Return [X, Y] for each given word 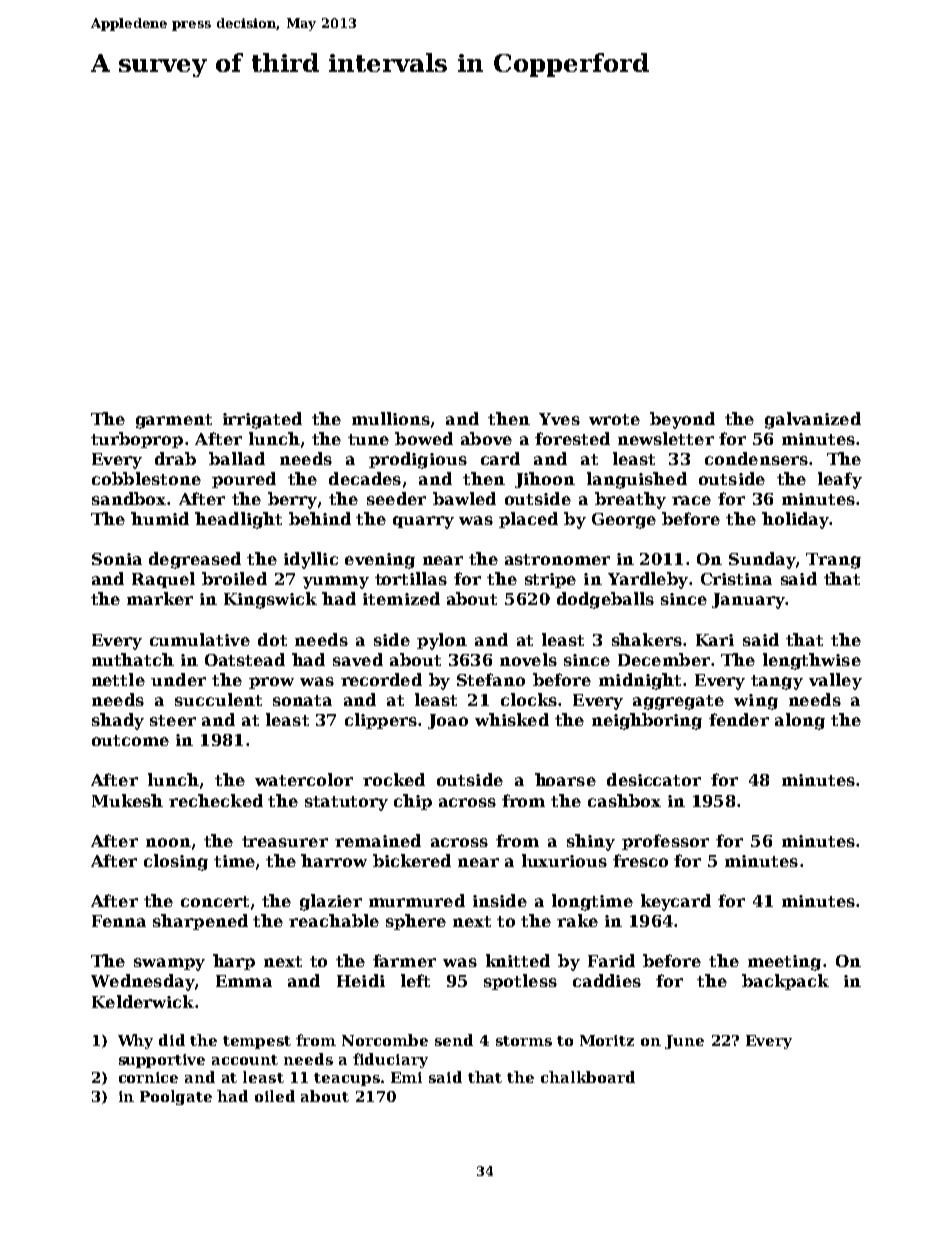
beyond [682, 420]
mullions [391, 418]
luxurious [564, 860]
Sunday [762, 560]
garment [174, 421]
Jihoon [545, 480]
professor [665, 842]
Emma [244, 981]
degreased [195, 560]
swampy [169, 964]
